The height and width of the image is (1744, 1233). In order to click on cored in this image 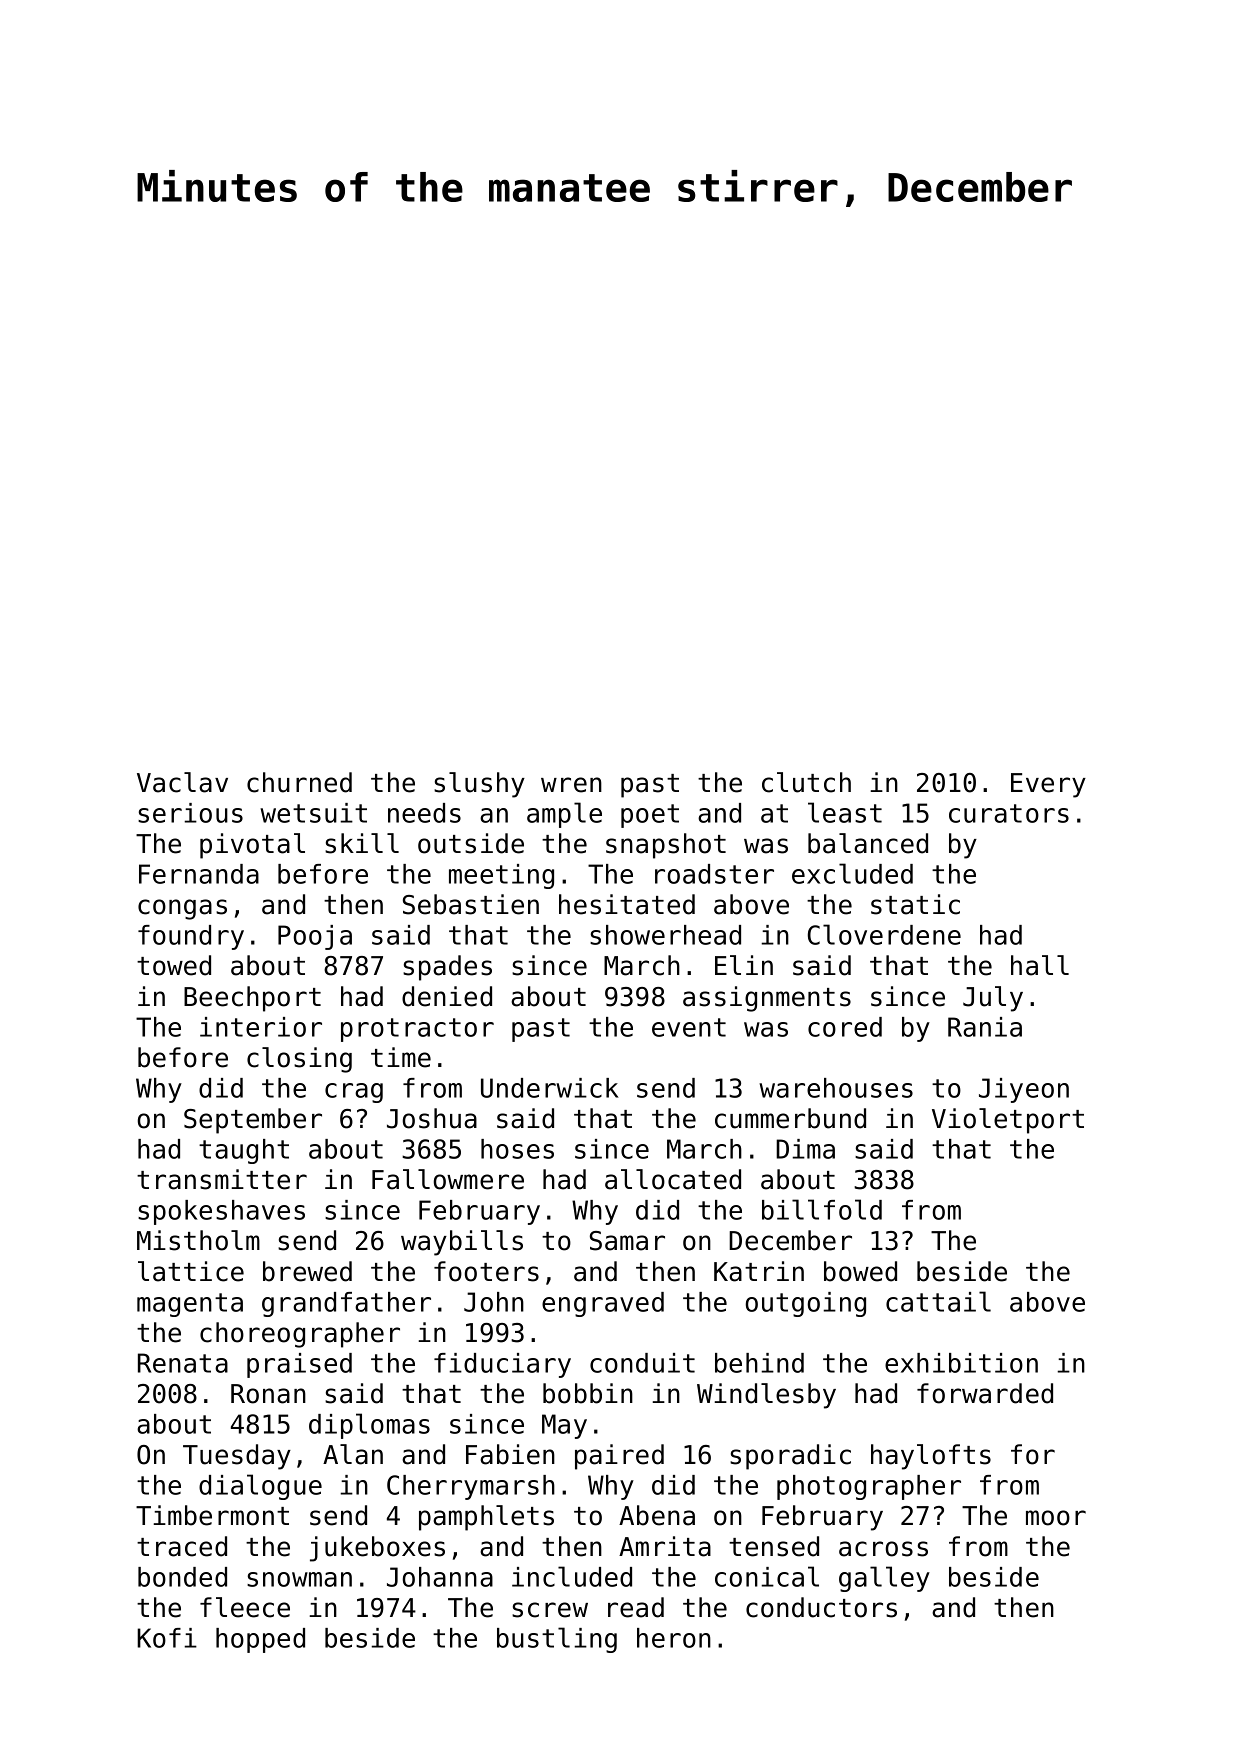, I will do `click(845, 1027)`.
